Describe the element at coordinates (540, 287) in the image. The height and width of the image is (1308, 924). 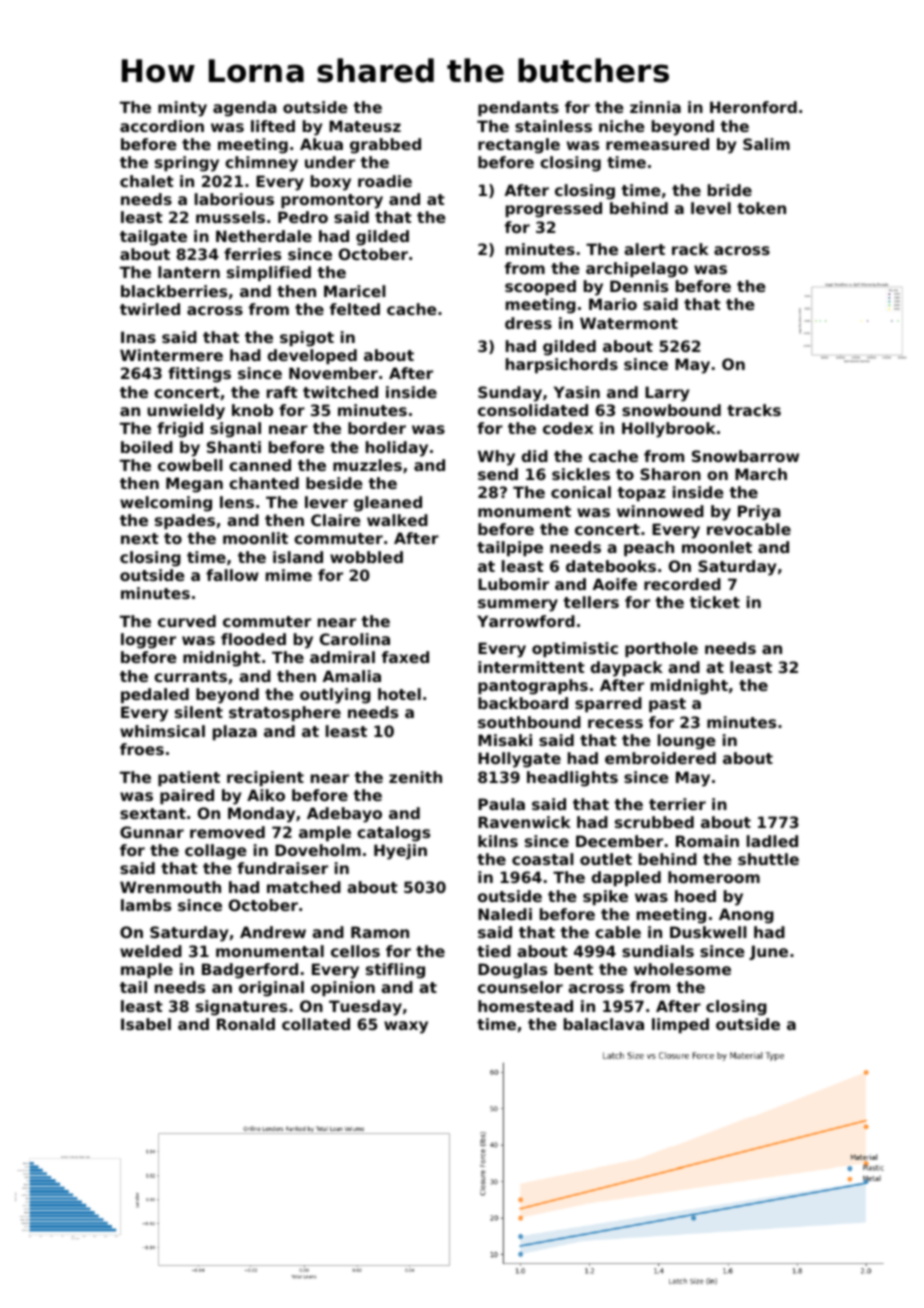
I see `scooped` at that location.
